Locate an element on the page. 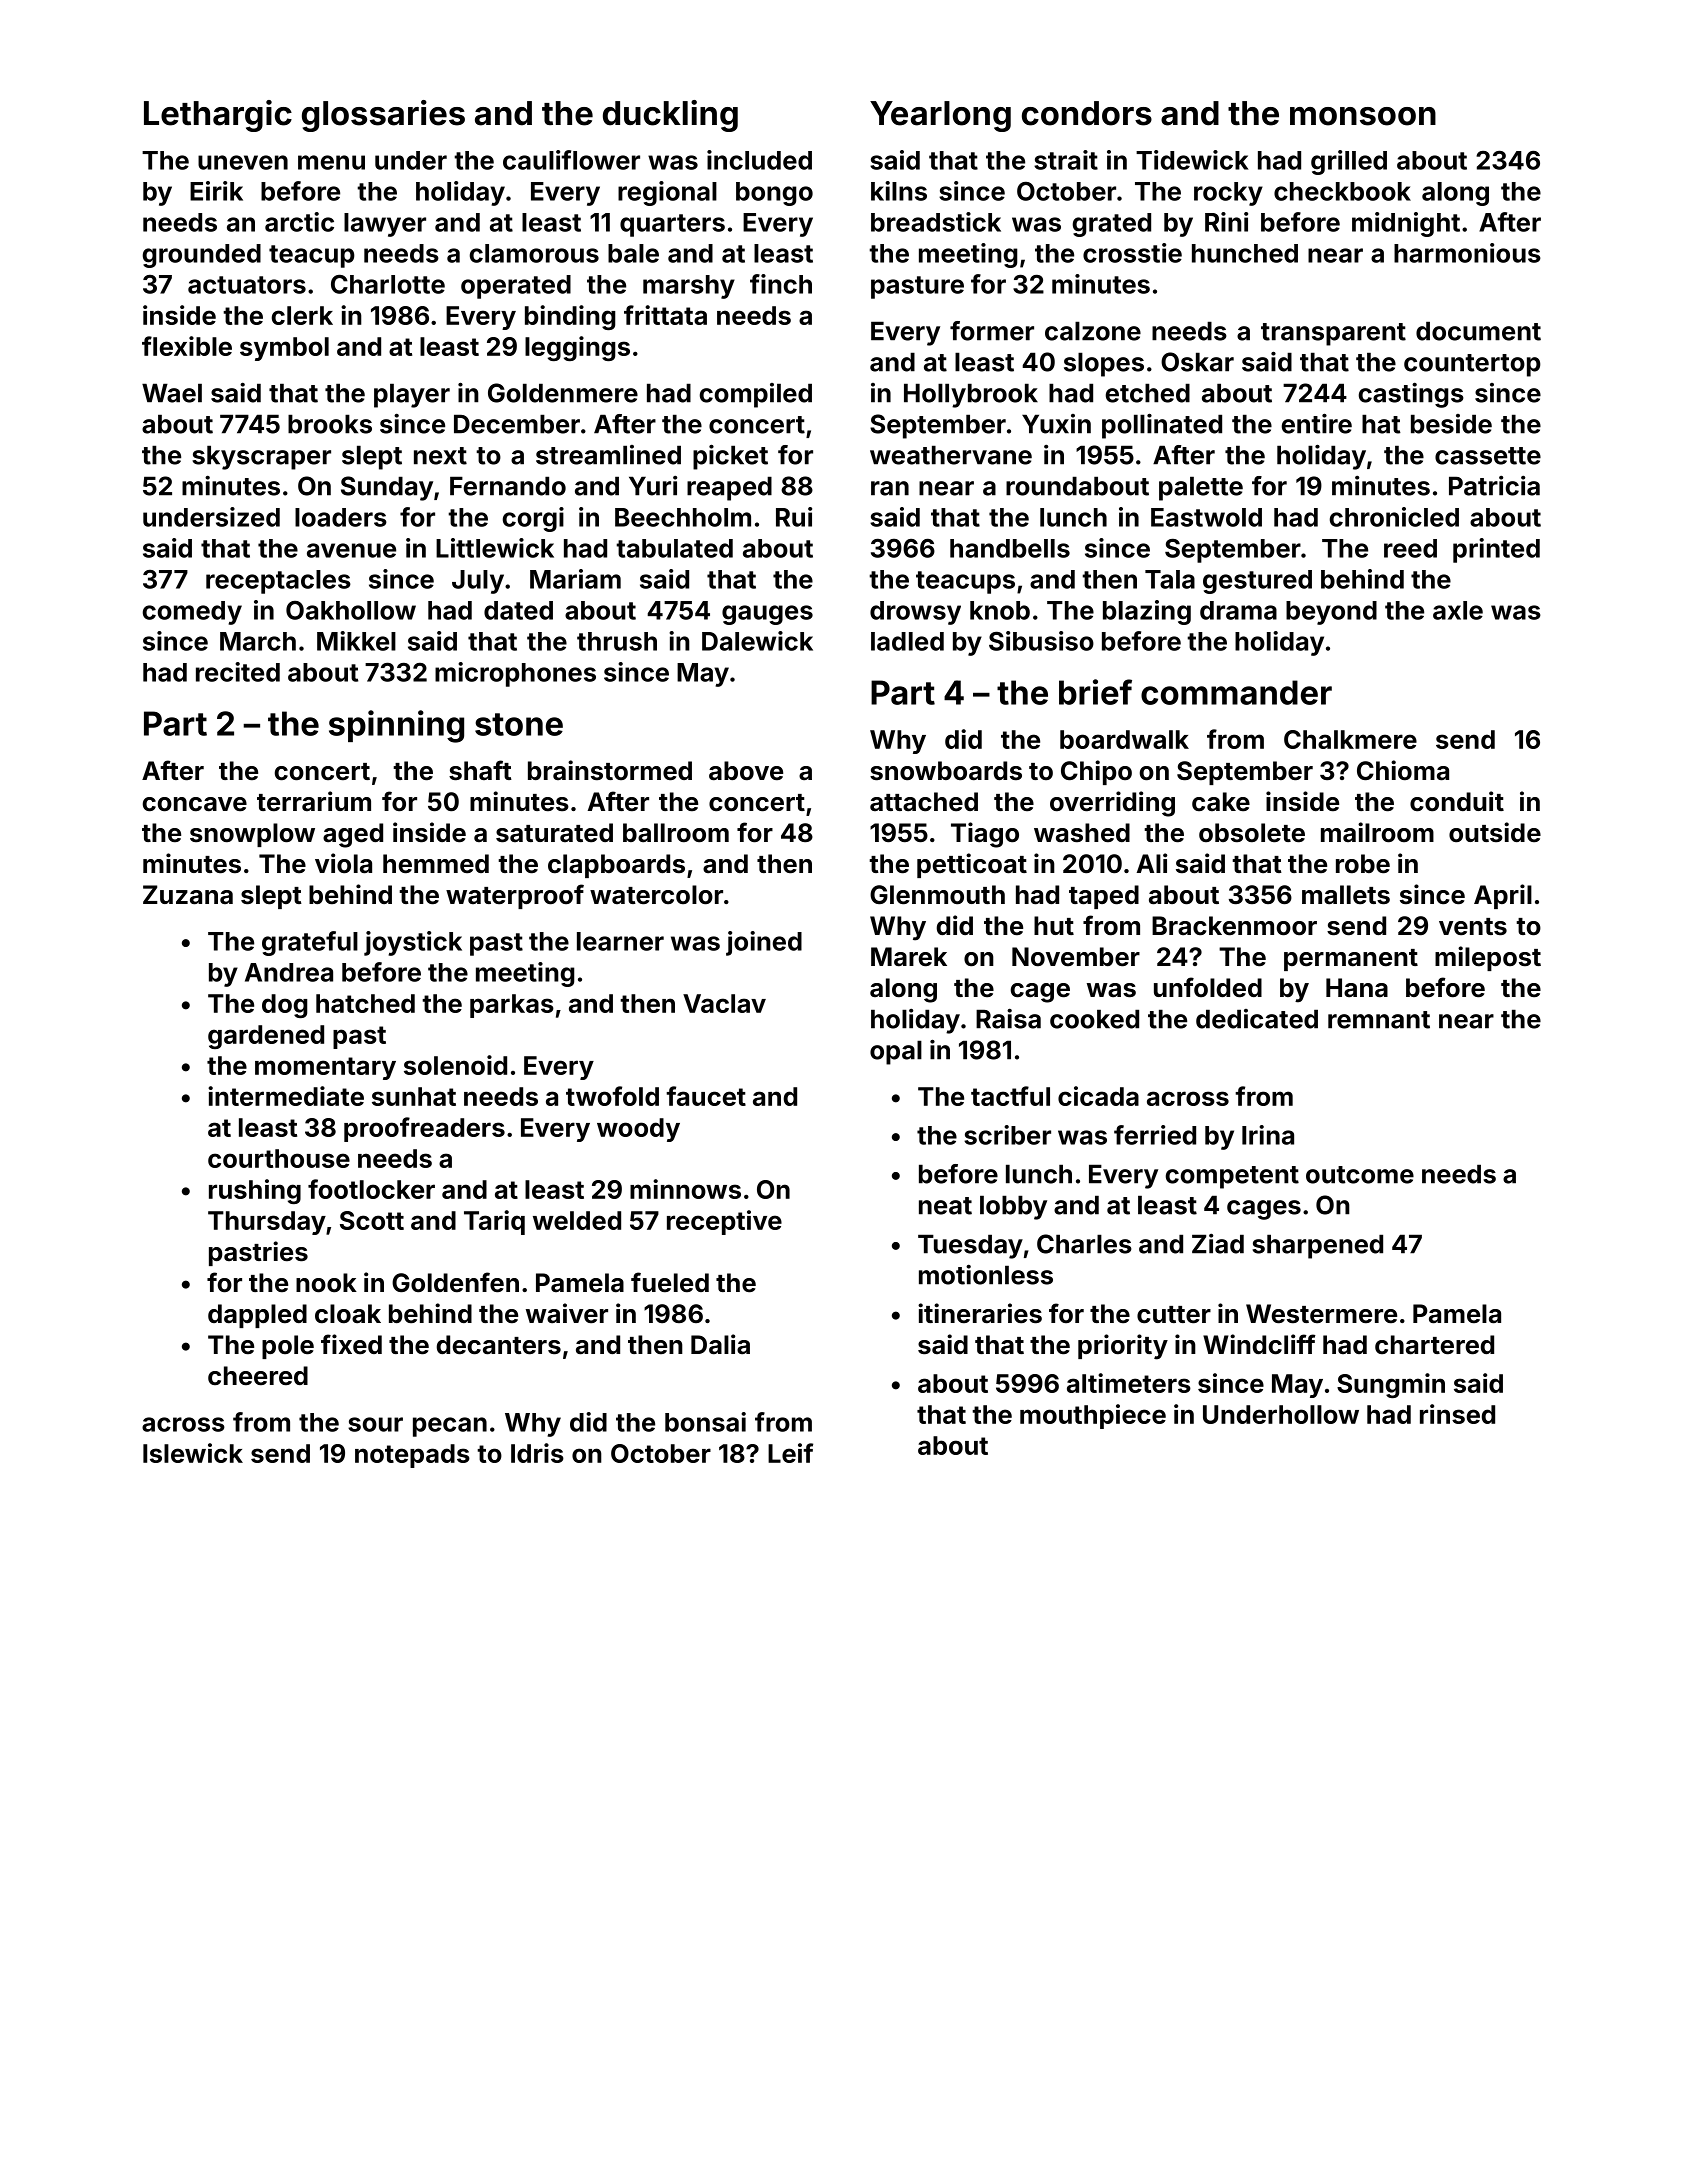  duckling is located at coordinates (670, 116).
